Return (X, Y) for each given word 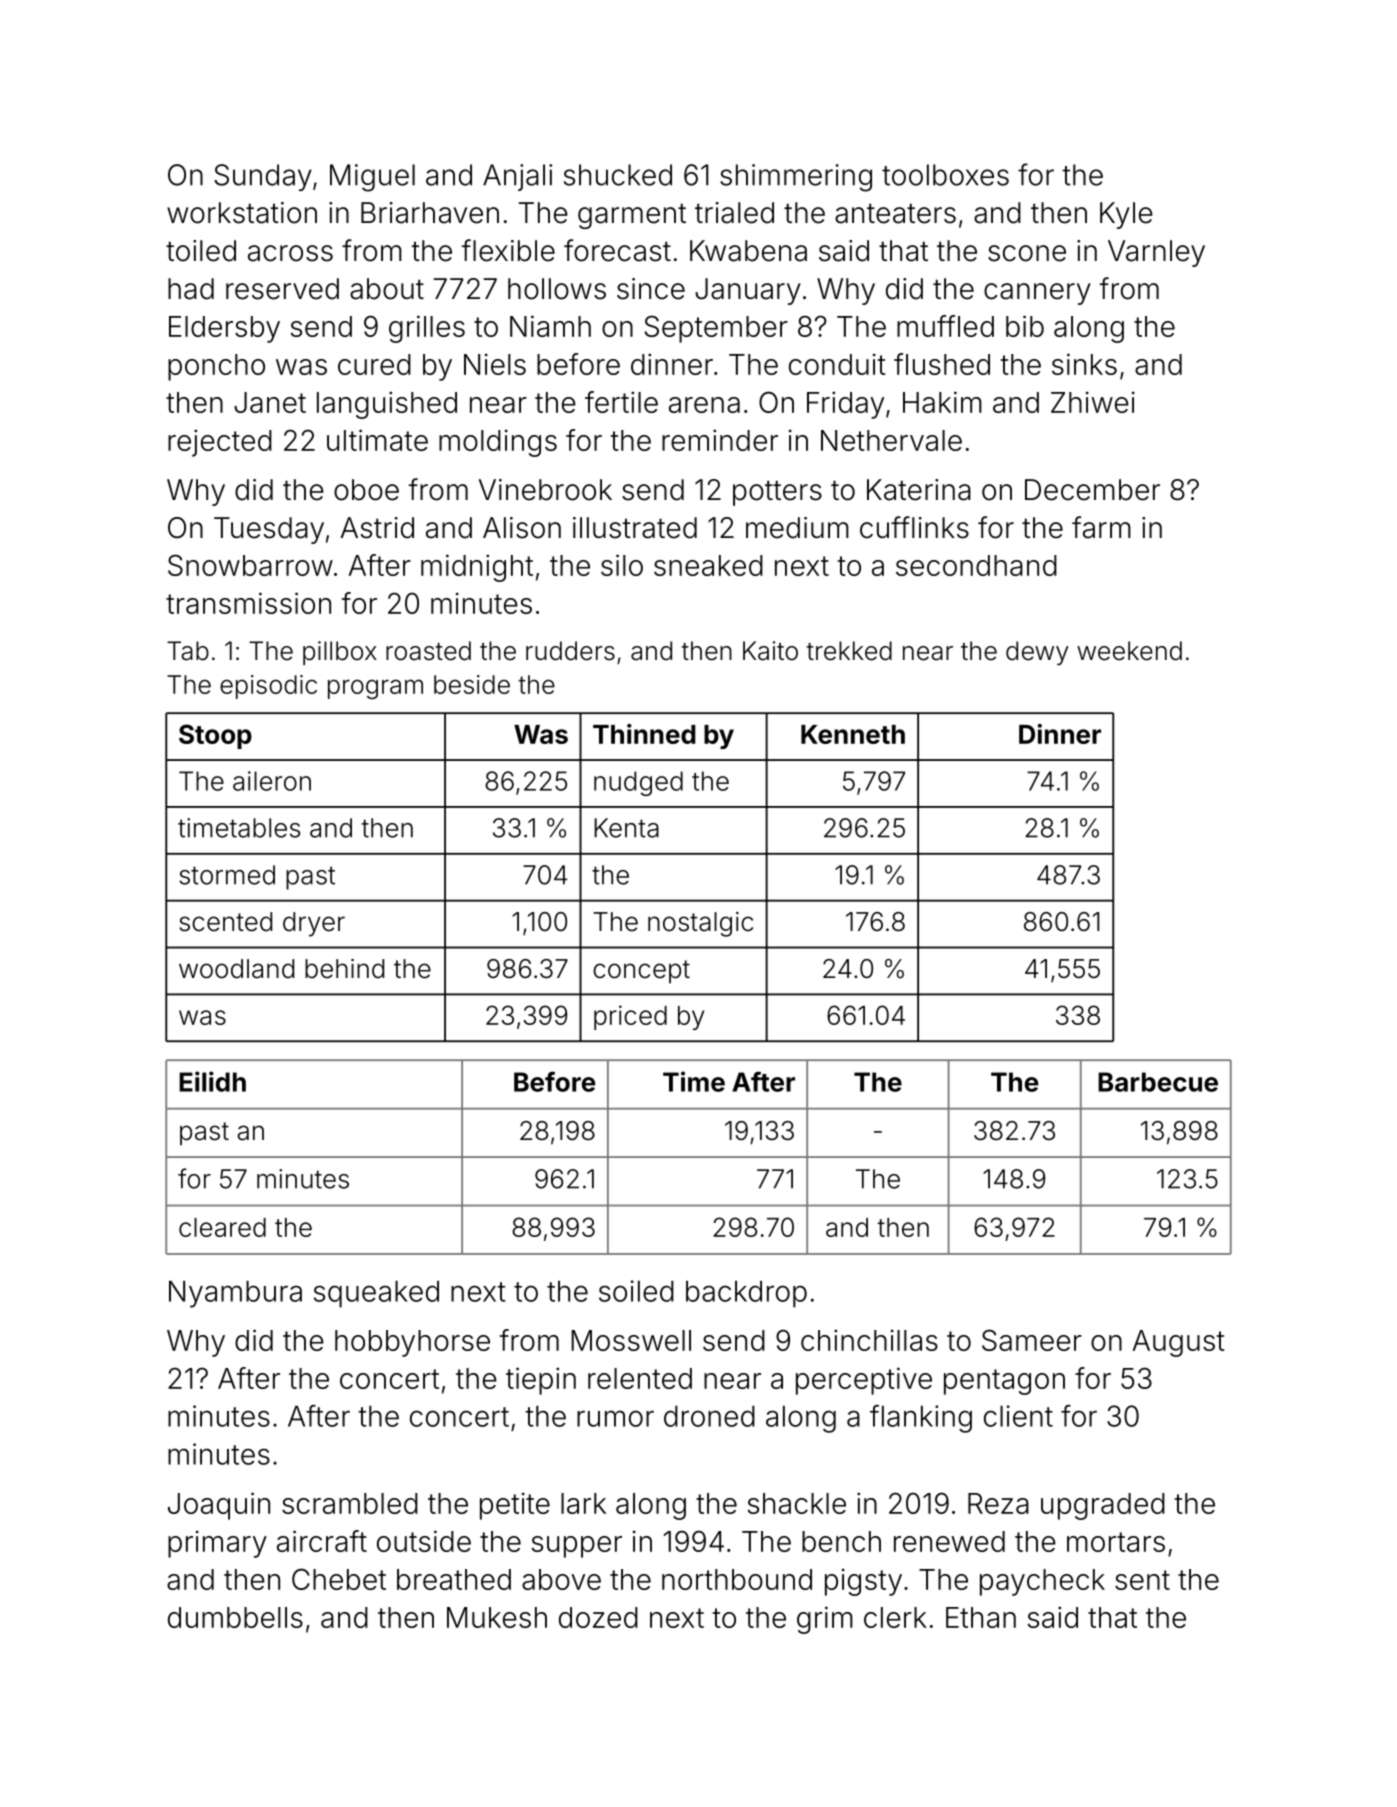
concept (641, 972)
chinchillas (869, 1340)
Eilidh (212, 1081)
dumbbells (235, 1617)
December (1092, 490)
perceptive (864, 1381)
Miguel (372, 178)
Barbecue (1158, 1082)
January (748, 291)
